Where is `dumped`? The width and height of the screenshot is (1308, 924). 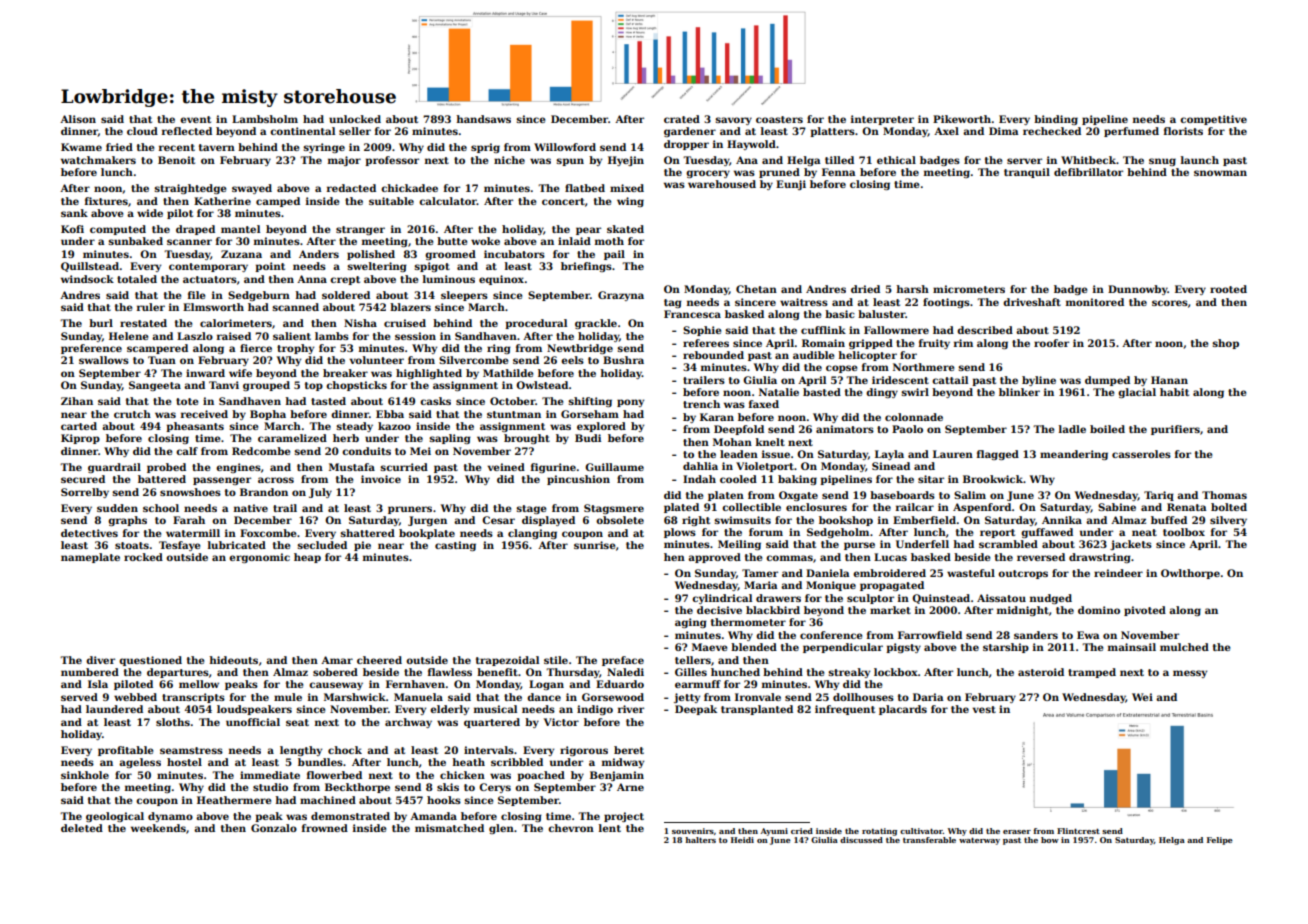 dumped is located at coordinates (1107, 381).
